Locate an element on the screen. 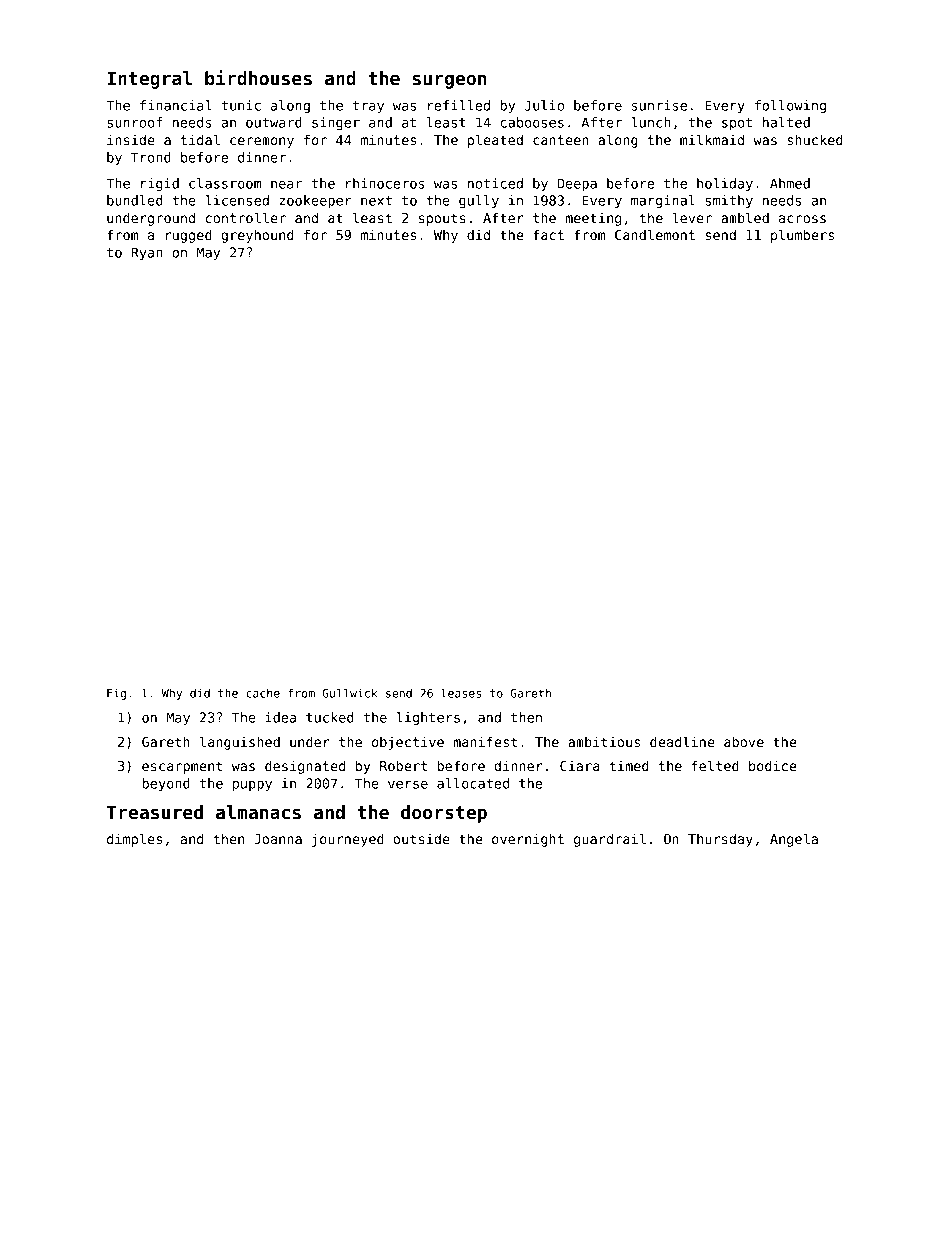  almanacs is located at coordinates (258, 812).
